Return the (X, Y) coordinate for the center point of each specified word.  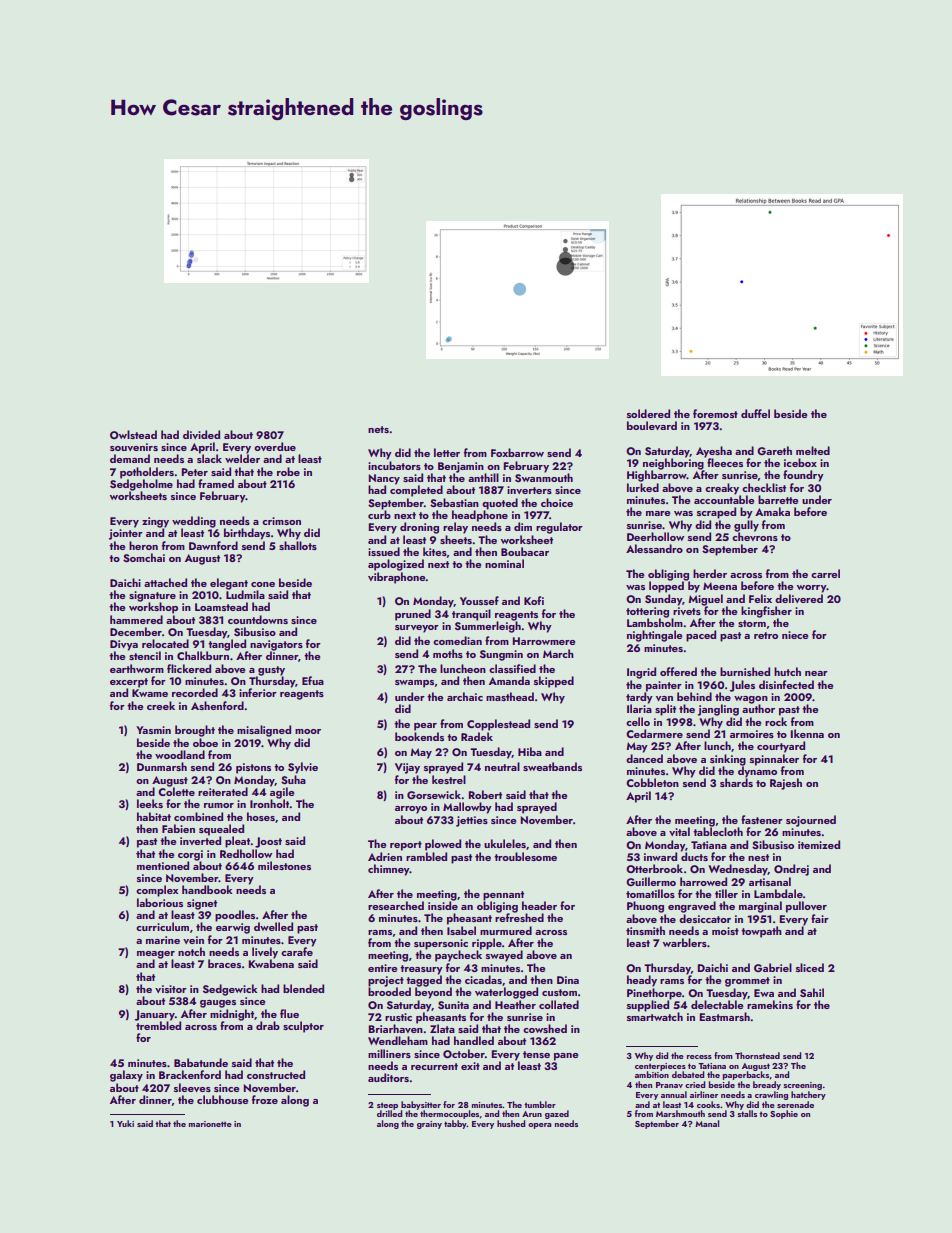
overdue (275, 446)
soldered (648, 413)
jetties (472, 821)
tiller (726, 893)
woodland (180, 754)
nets (378, 429)
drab (268, 1025)
